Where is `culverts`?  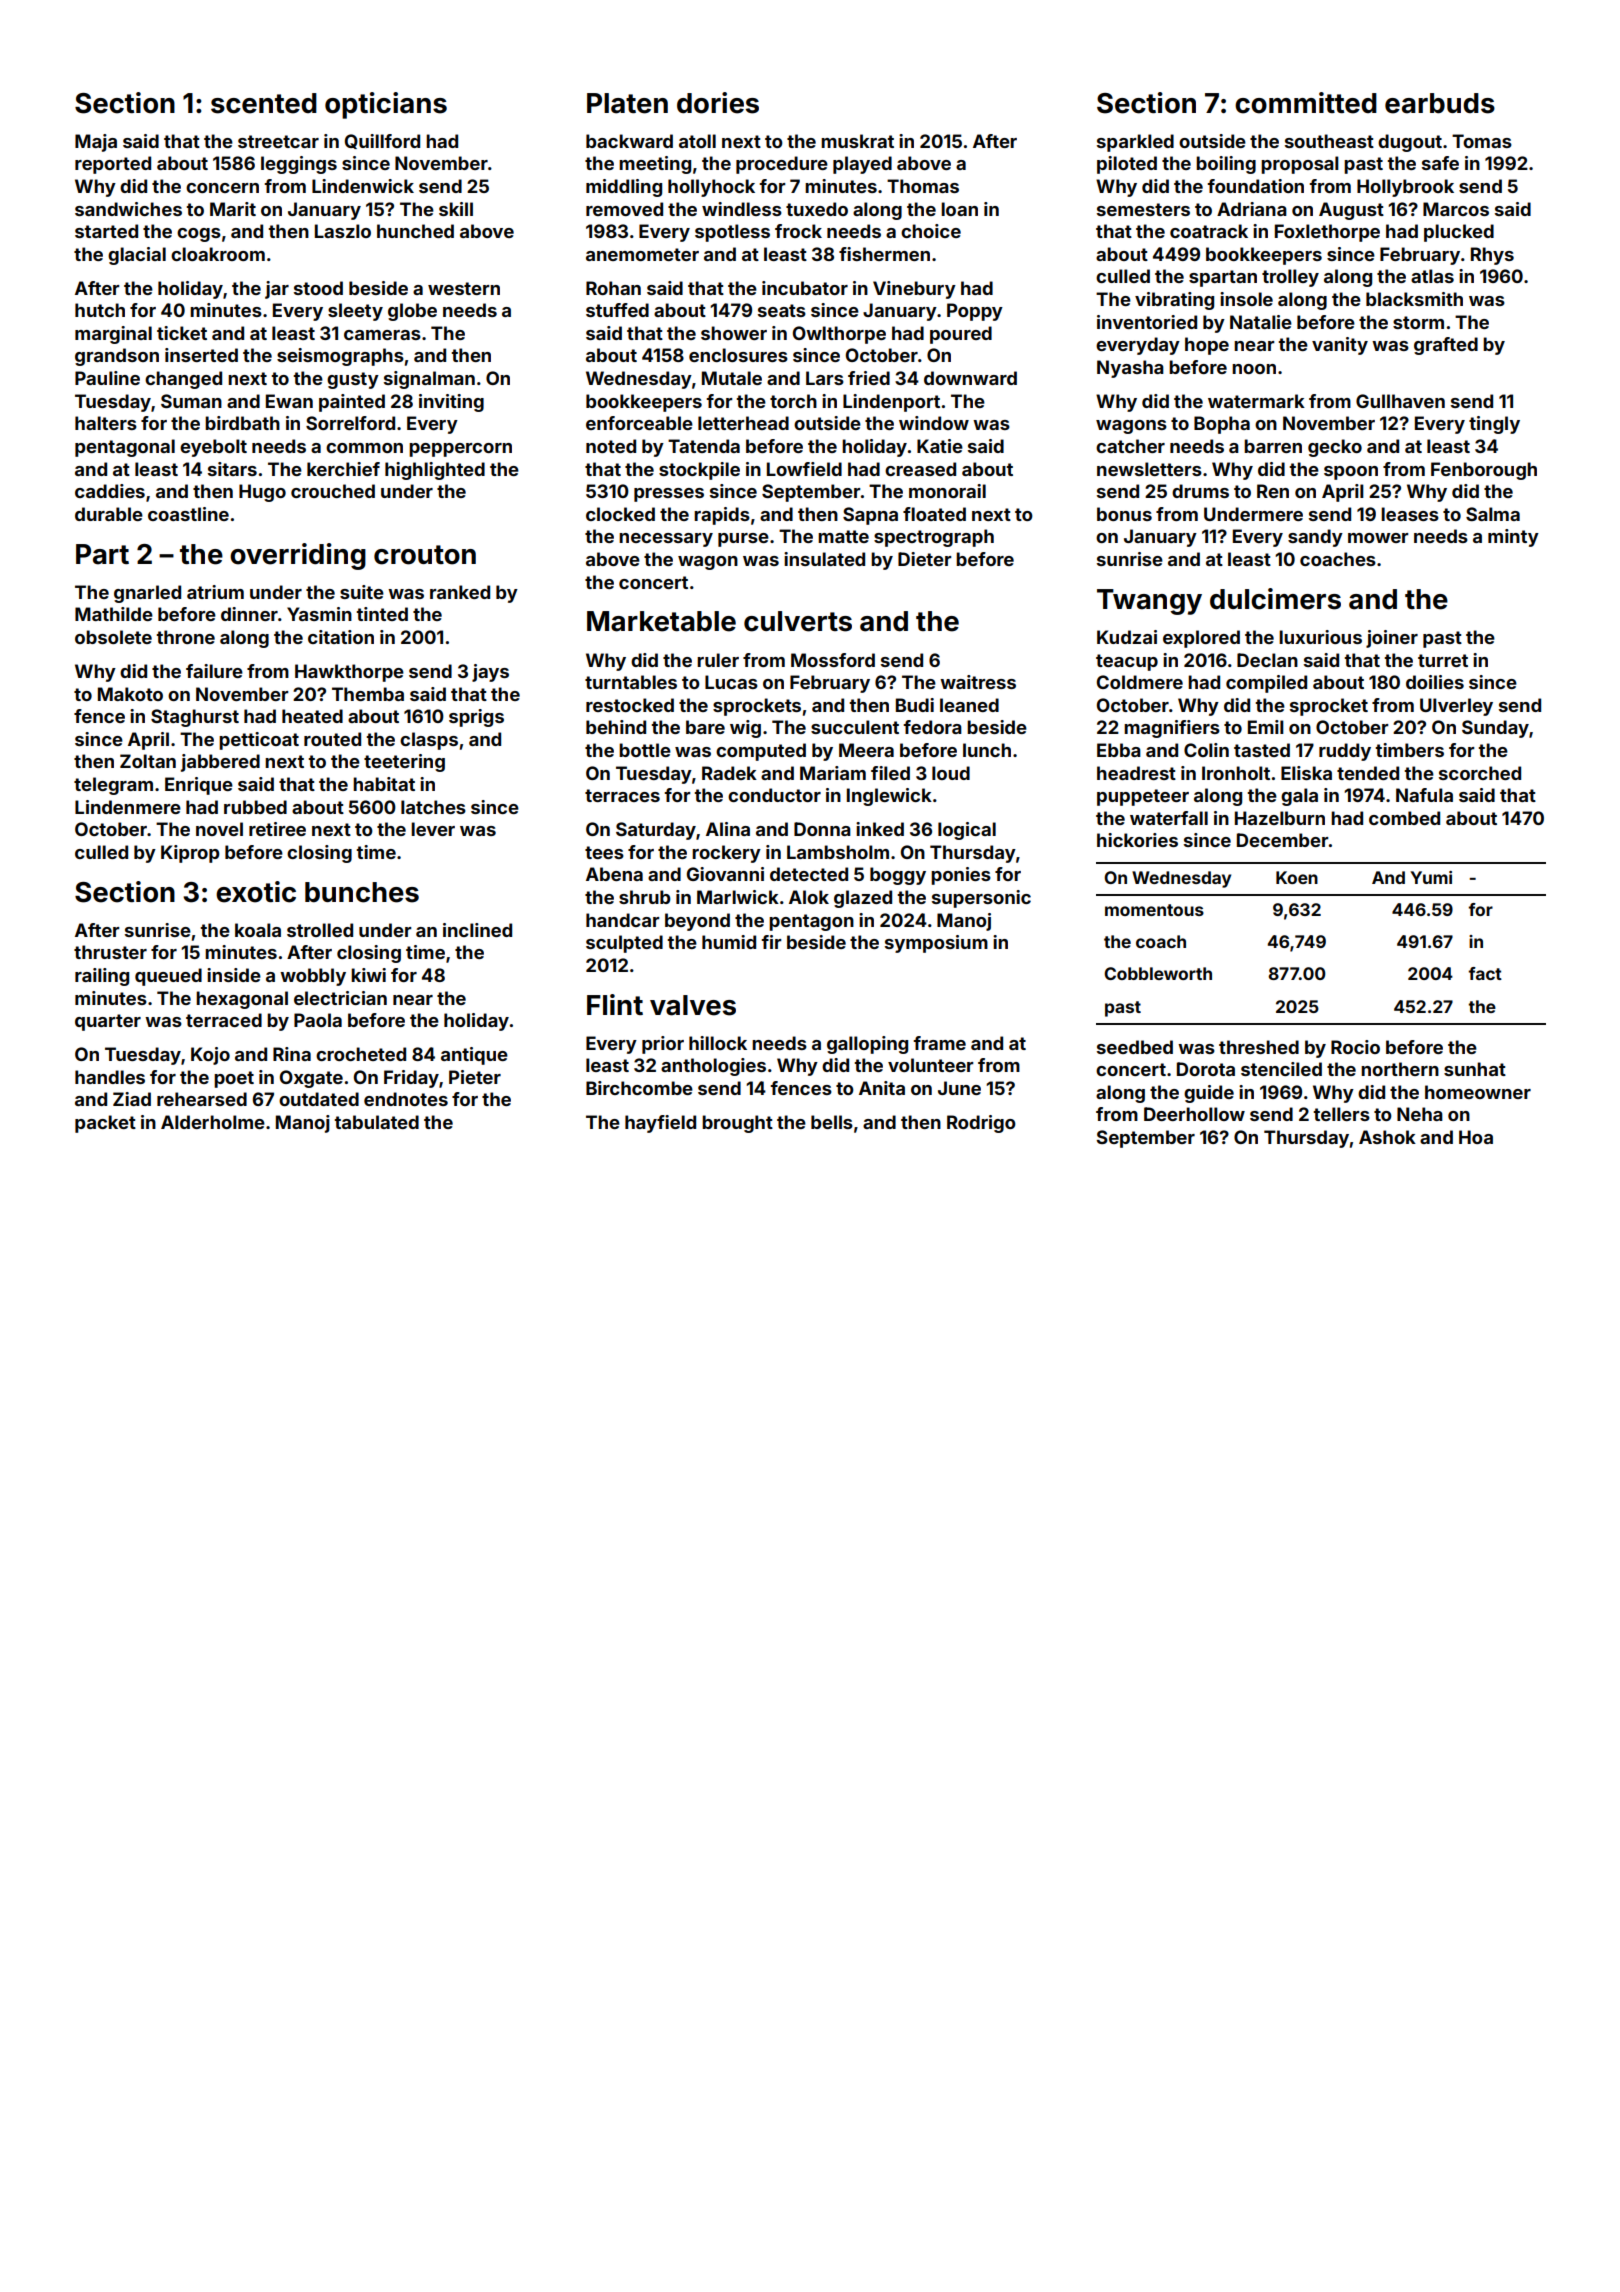
culverts is located at coordinates (798, 621).
